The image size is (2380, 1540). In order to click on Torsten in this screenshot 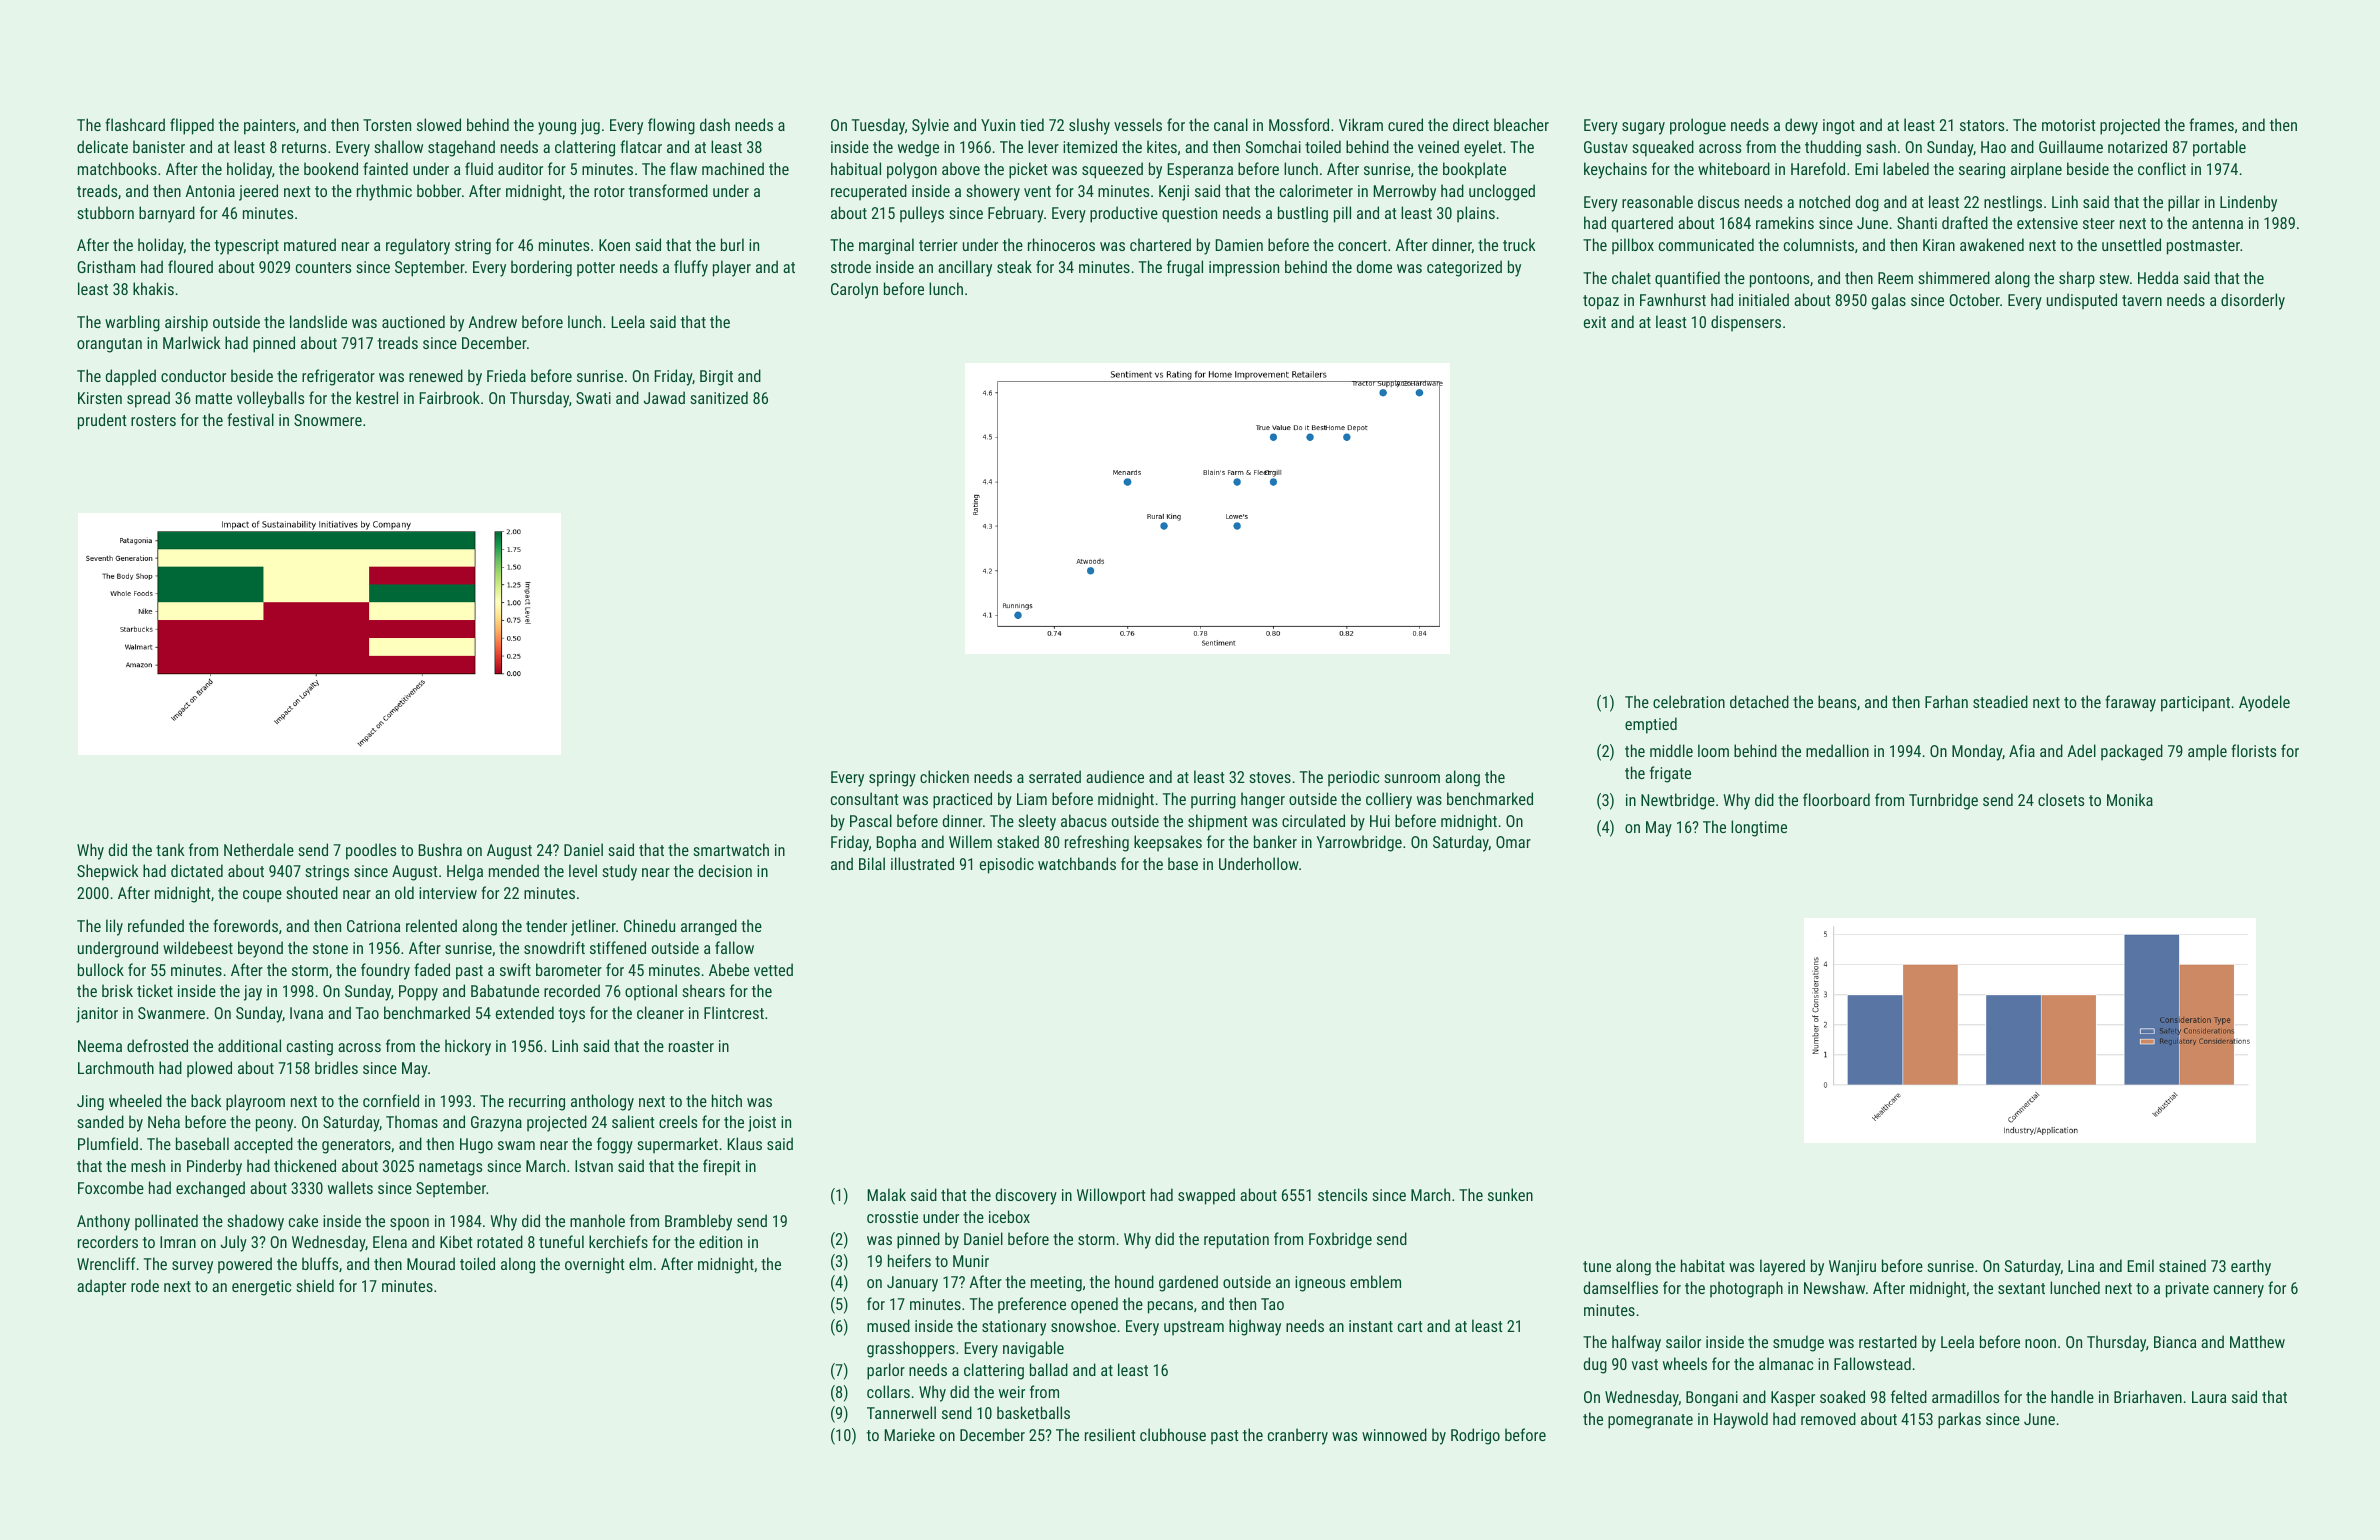, I will do `click(387, 125)`.
